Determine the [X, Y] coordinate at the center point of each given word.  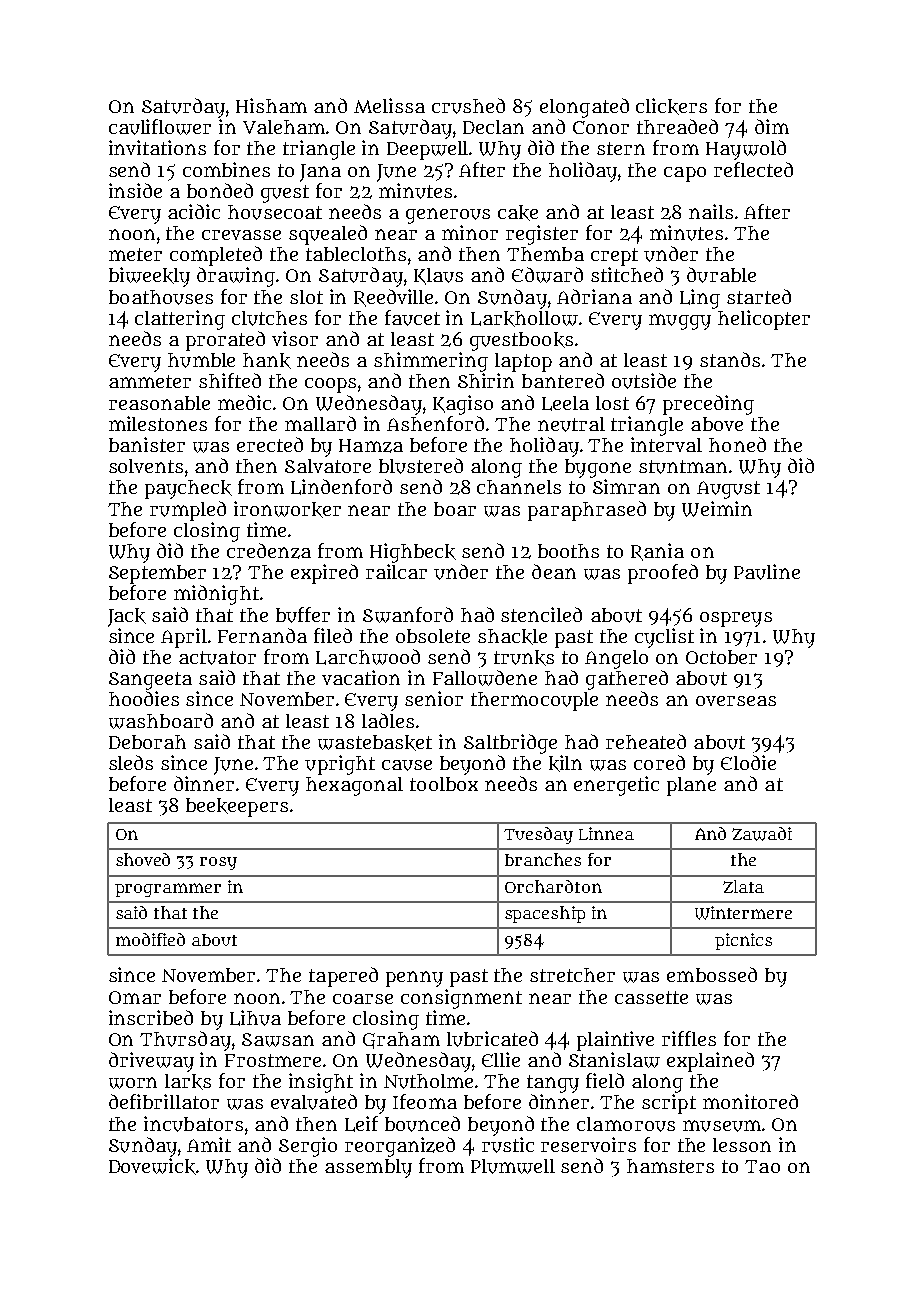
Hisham [271, 105]
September [157, 574]
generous [448, 216]
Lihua [255, 1018]
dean [554, 571]
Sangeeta [150, 681]
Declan [493, 127]
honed [737, 444]
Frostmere [273, 1060]
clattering [180, 320]
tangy [553, 1084]
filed [333, 635]
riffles [689, 1038]
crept [614, 257]
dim [772, 126]
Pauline [767, 572]
